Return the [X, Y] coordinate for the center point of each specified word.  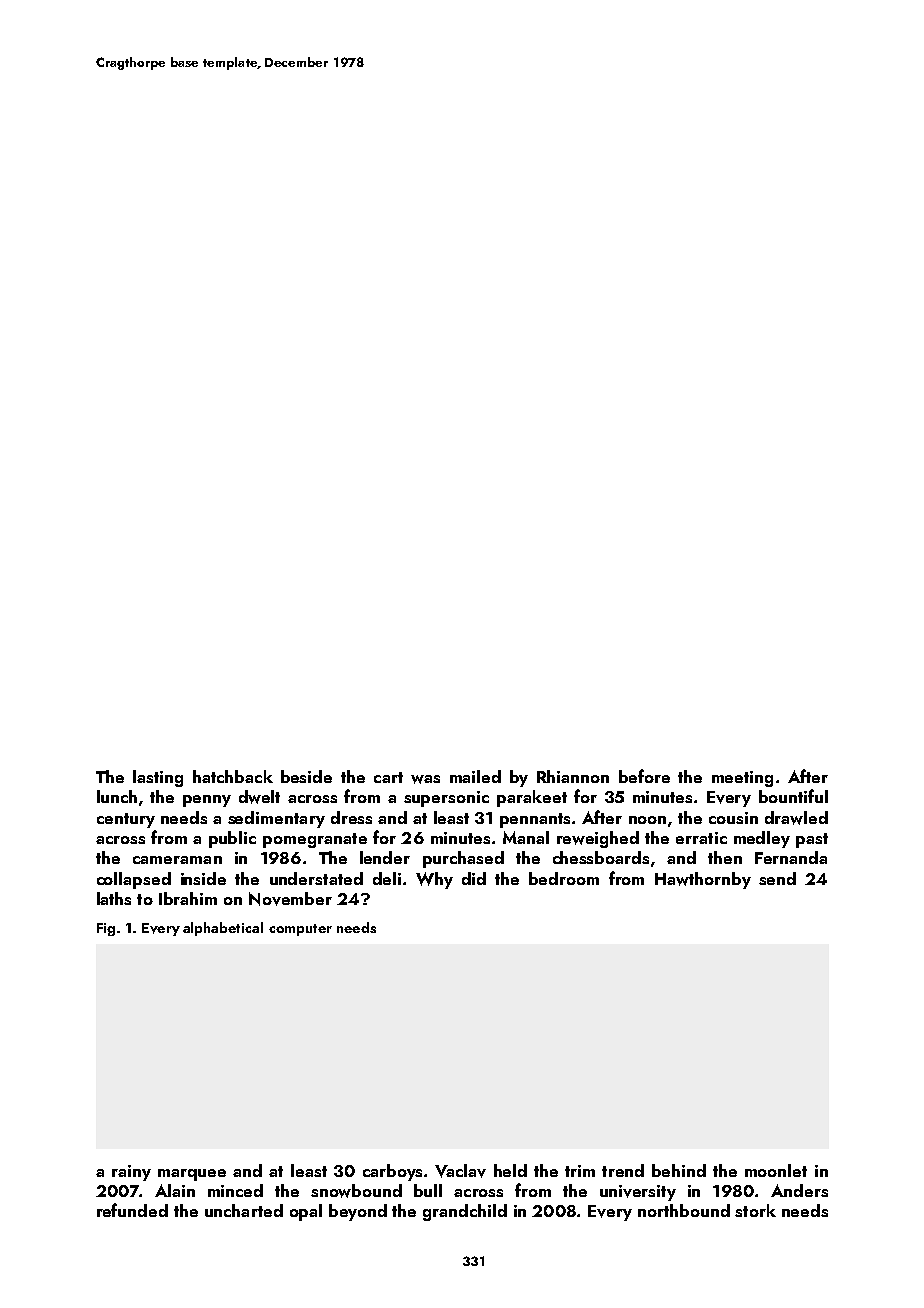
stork [755, 1210]
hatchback [233, 776]
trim [580, 1171]
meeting [742, 779]
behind [679, 1170]
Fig [106, 929]
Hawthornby [703, 880]
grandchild [465, 1212]
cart [388, 777]
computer [300, 930]
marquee [192, 1175]
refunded [132, 1210]
